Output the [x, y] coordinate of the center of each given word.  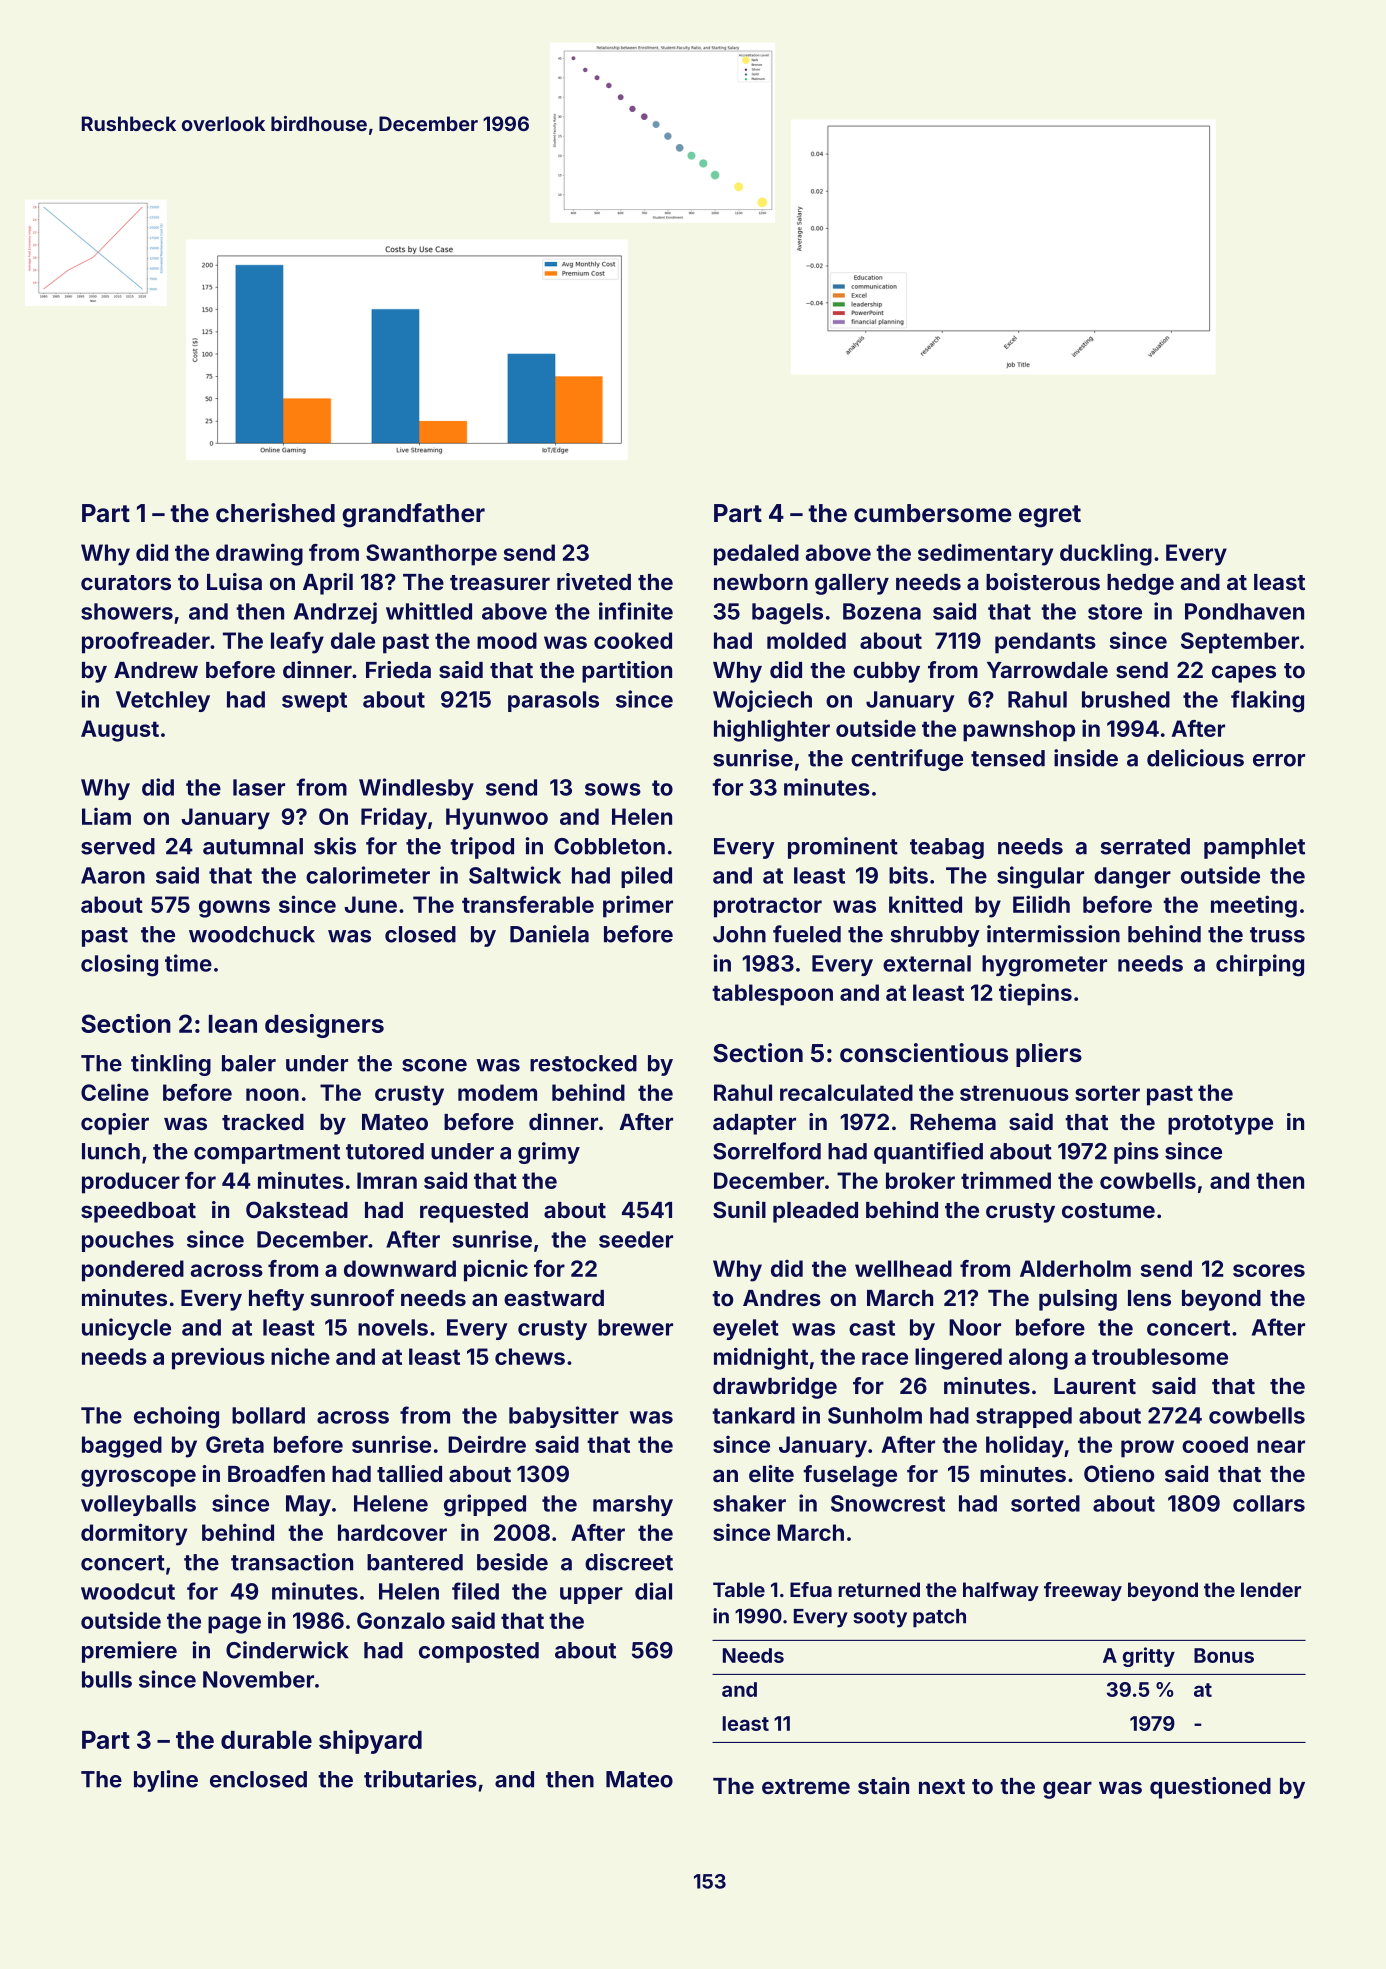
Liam [106, 816]
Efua [811, 1589]
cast [872, 1328]
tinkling [171, 1065]
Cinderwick [287, 1650]
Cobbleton [609, 846]
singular [1040, 877]
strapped [1024, 1417]
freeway [1083, 1591]
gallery [852, 584]
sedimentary [985, 554]
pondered [133, 1271]
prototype [1220, 1125]
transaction [292, 1562]
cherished [275, 513]
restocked [583, 1063]
